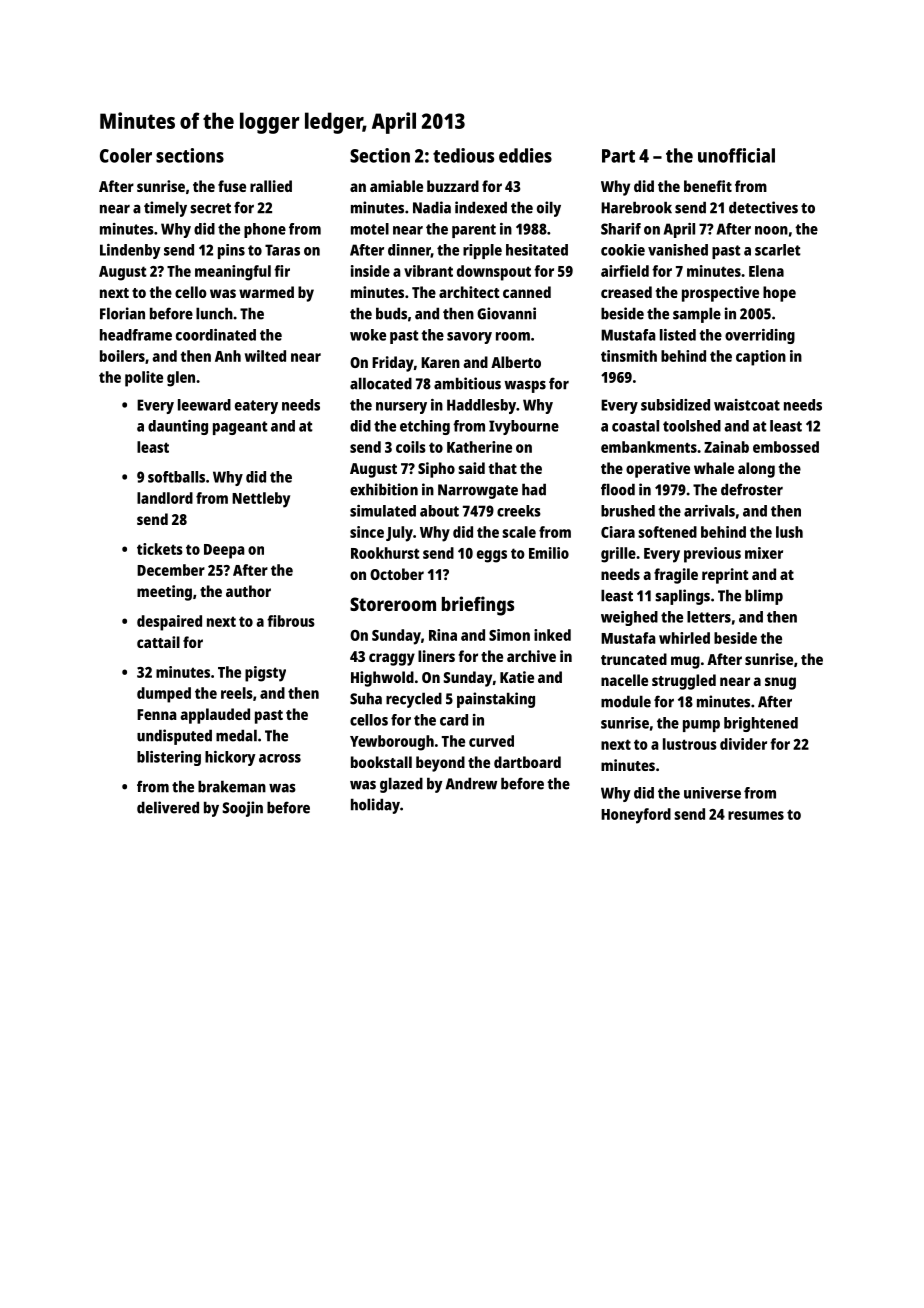 This screenshot has width=924, height=1308. What do you see at coordinates (169, 758) in the screenshot?
I see `blistering` at bounding box center [169, 758].
